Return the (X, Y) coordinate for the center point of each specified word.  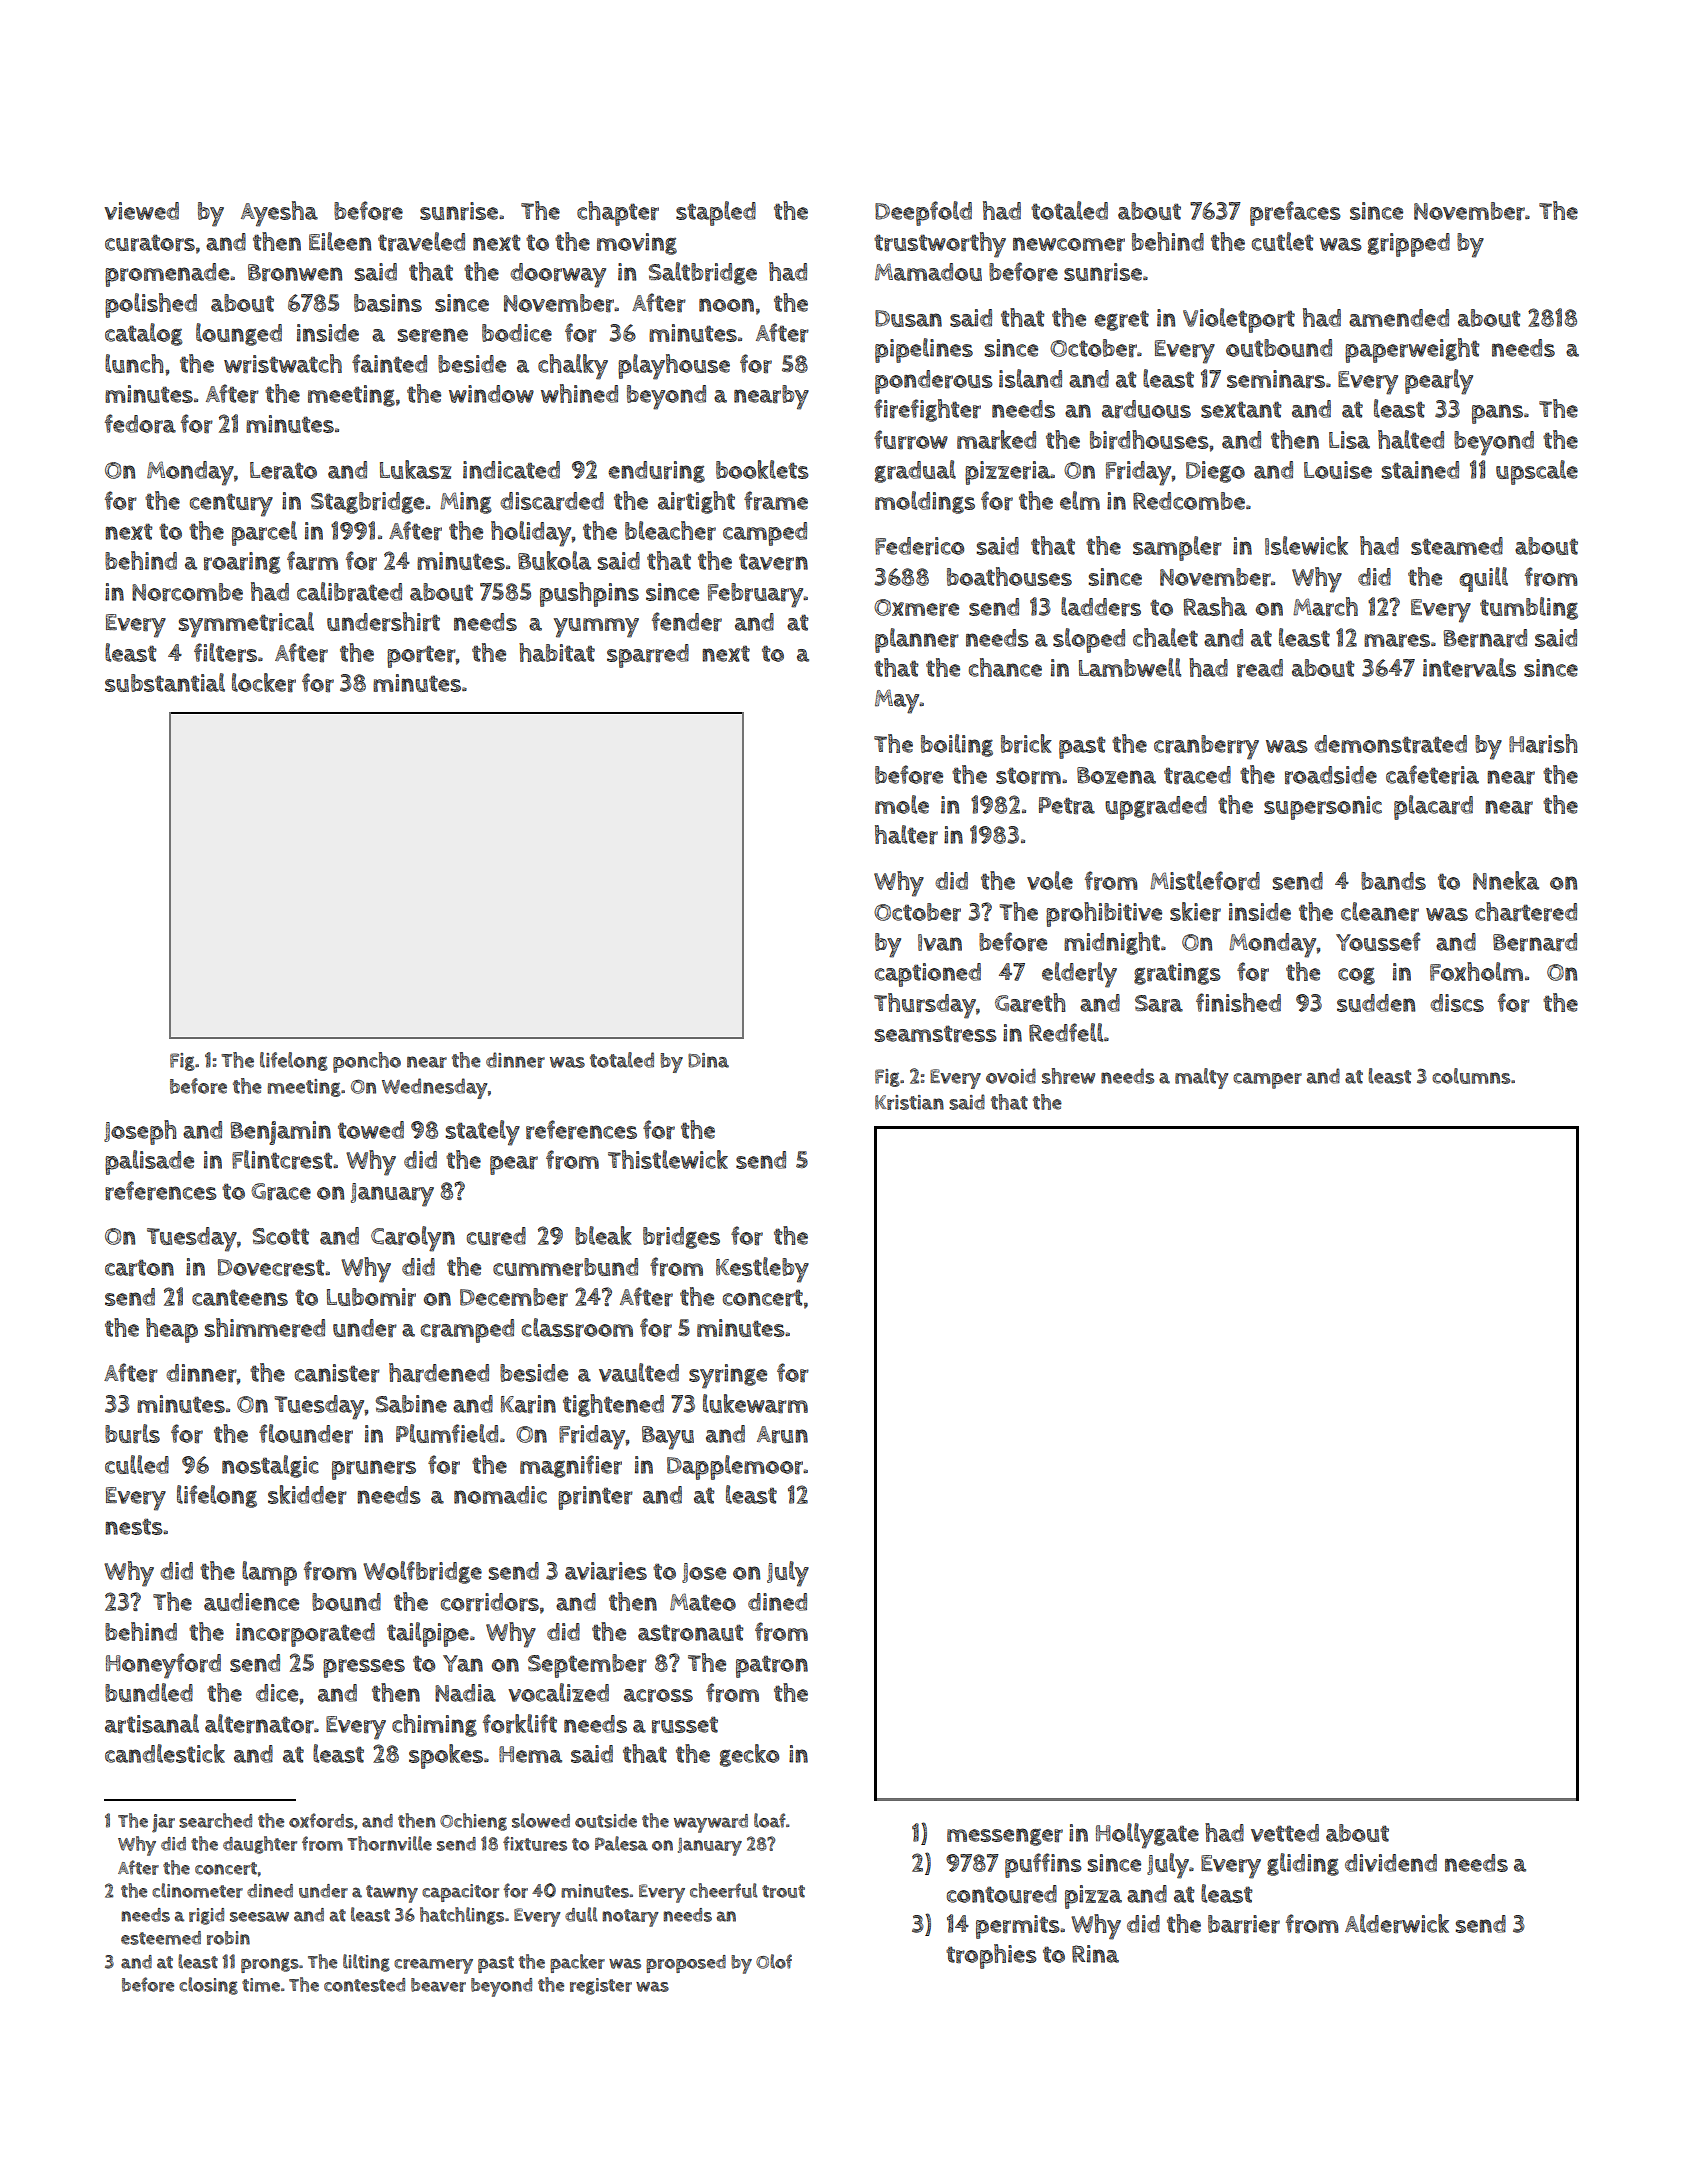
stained (1420, 470)
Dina (708, 1060)
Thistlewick (668, 1159)
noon (726, 305)
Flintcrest (282, 1160)
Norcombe (187, 592)
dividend (1391, 1863)
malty (1201, 1078)
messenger (1005, 1837)
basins (388, 303)
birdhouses (1149, 439)
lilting (366, 1963)
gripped (1409, 245)
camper (1267, 1081)
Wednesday (434, 1088)
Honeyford (163, 1666)
